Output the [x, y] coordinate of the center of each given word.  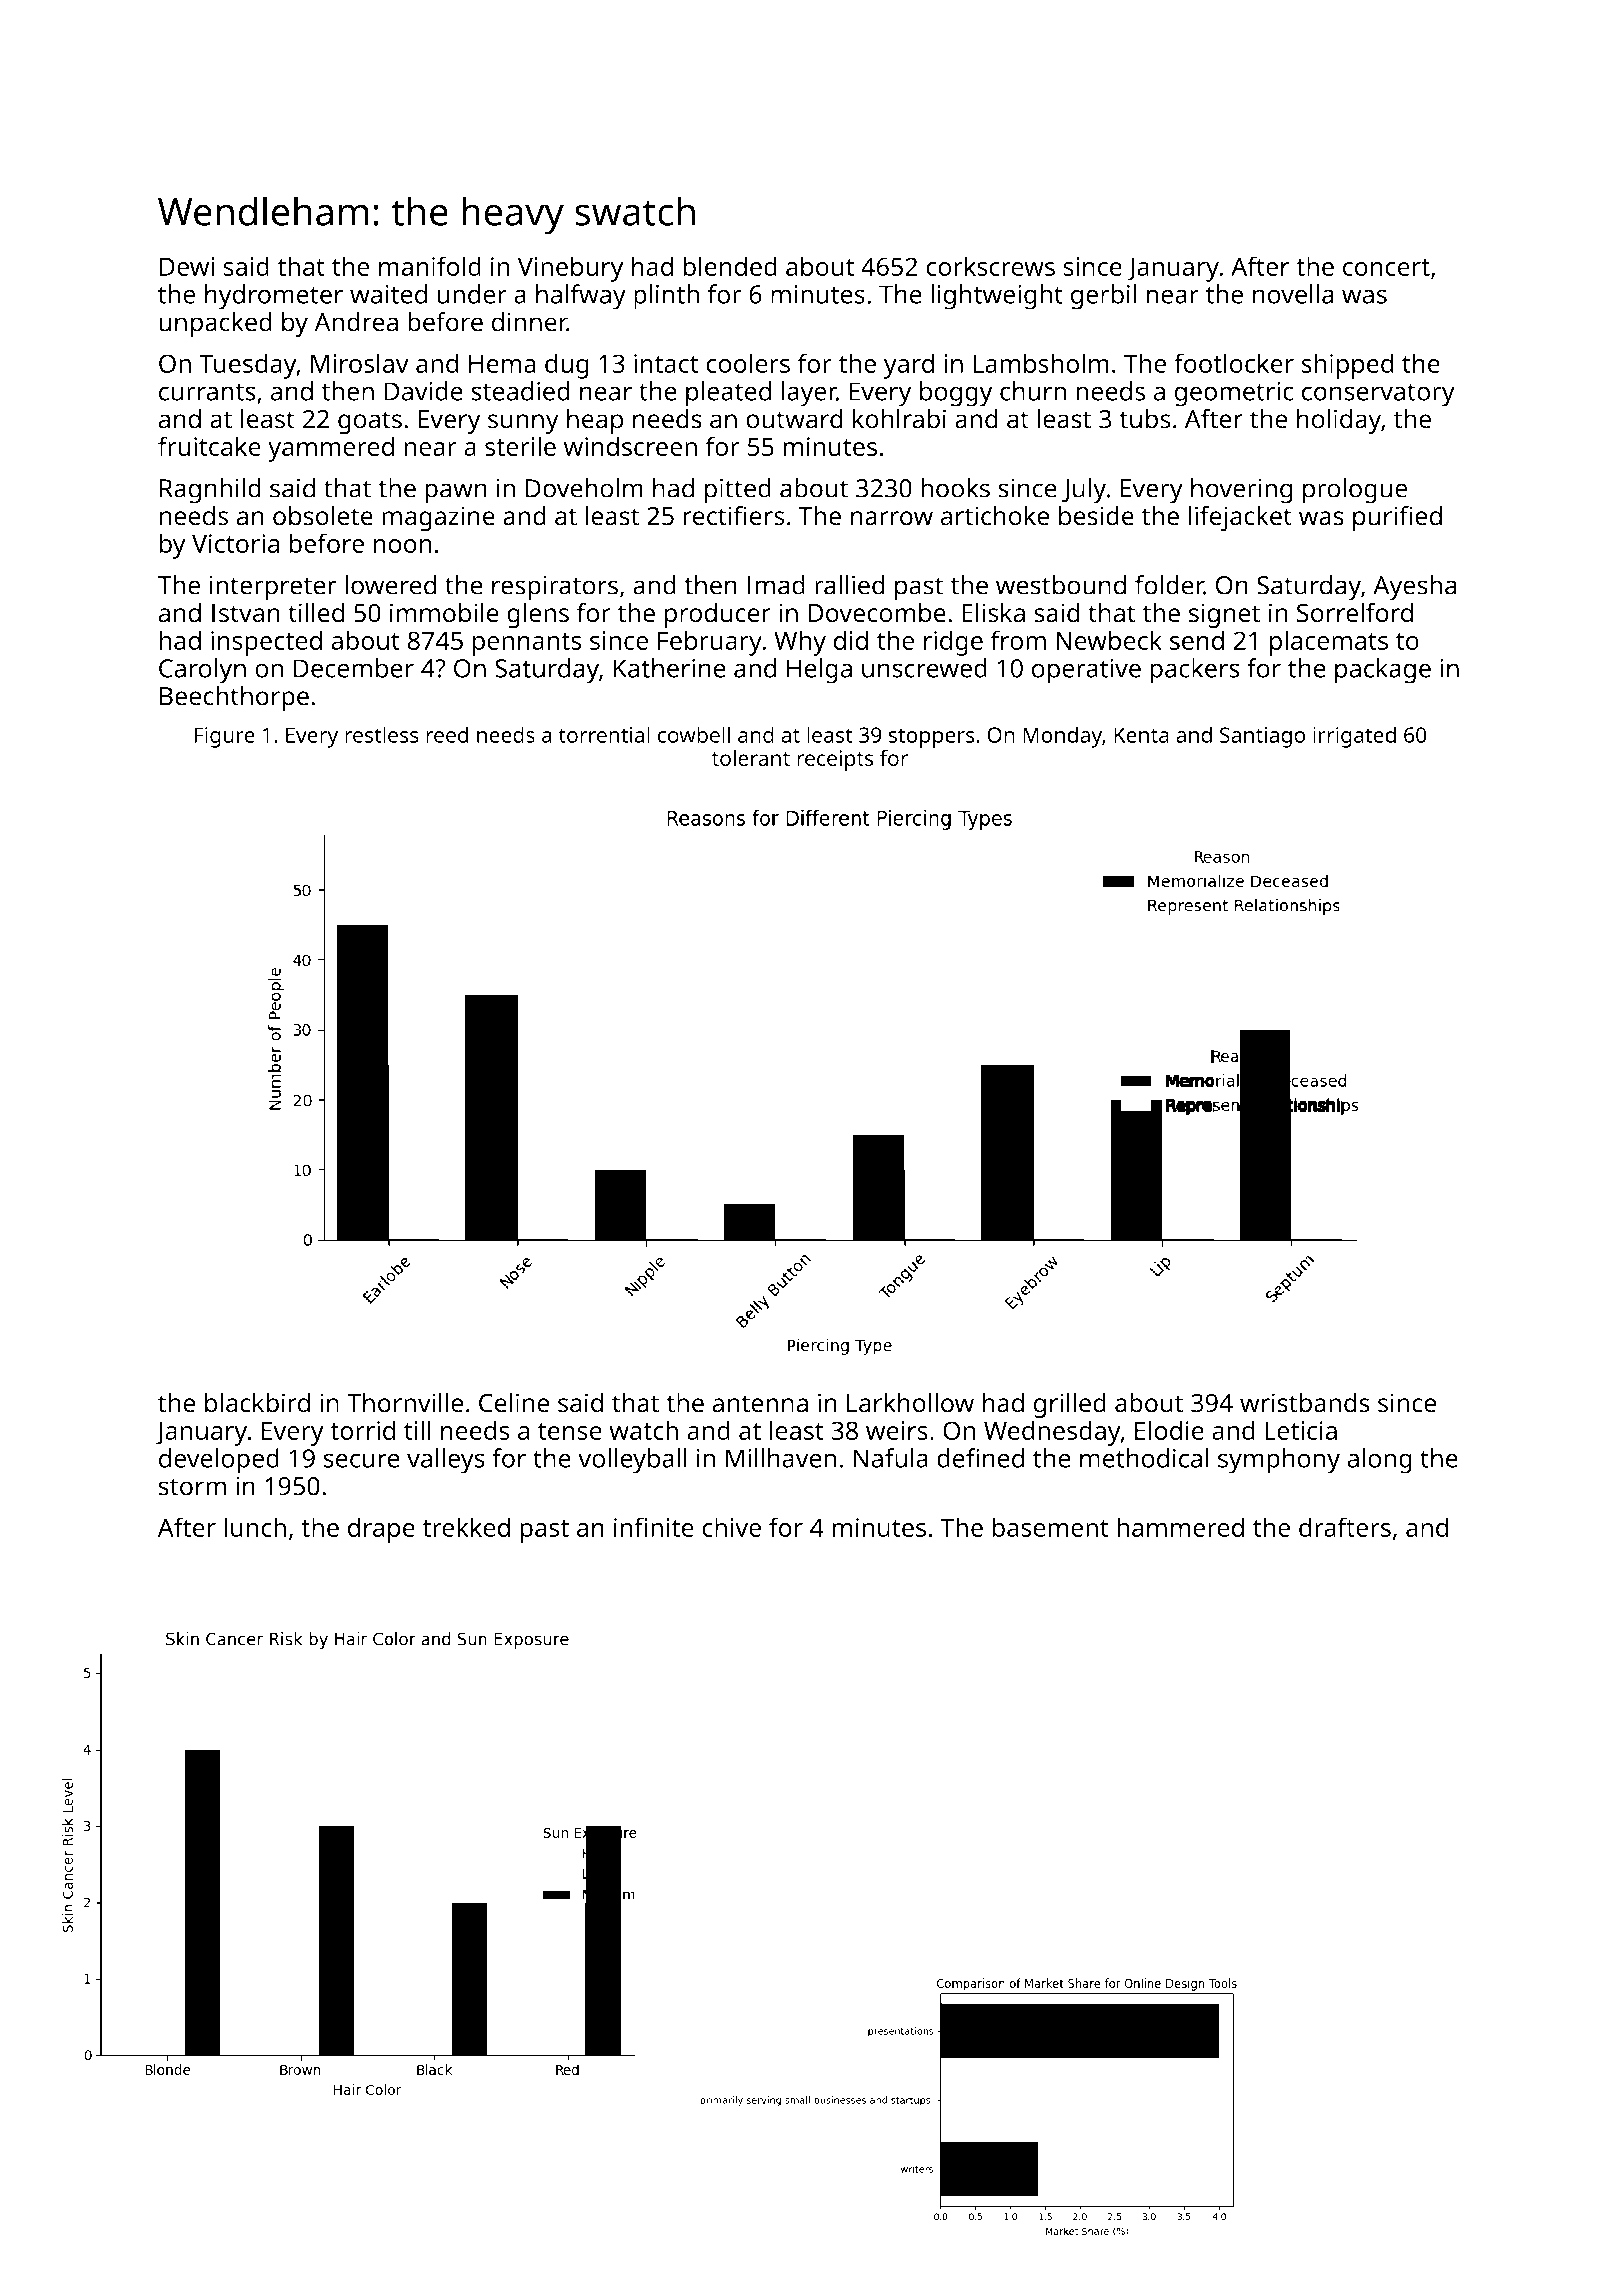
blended [730, 266]
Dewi [187, 266]
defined [980, 1458]
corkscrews [990, 266]
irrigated [1354, 737]
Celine [514, 1402]
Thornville [405, 1402]
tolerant [751, 757]
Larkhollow [910, 1402]
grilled [1070, 1405]
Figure [224, 737]
